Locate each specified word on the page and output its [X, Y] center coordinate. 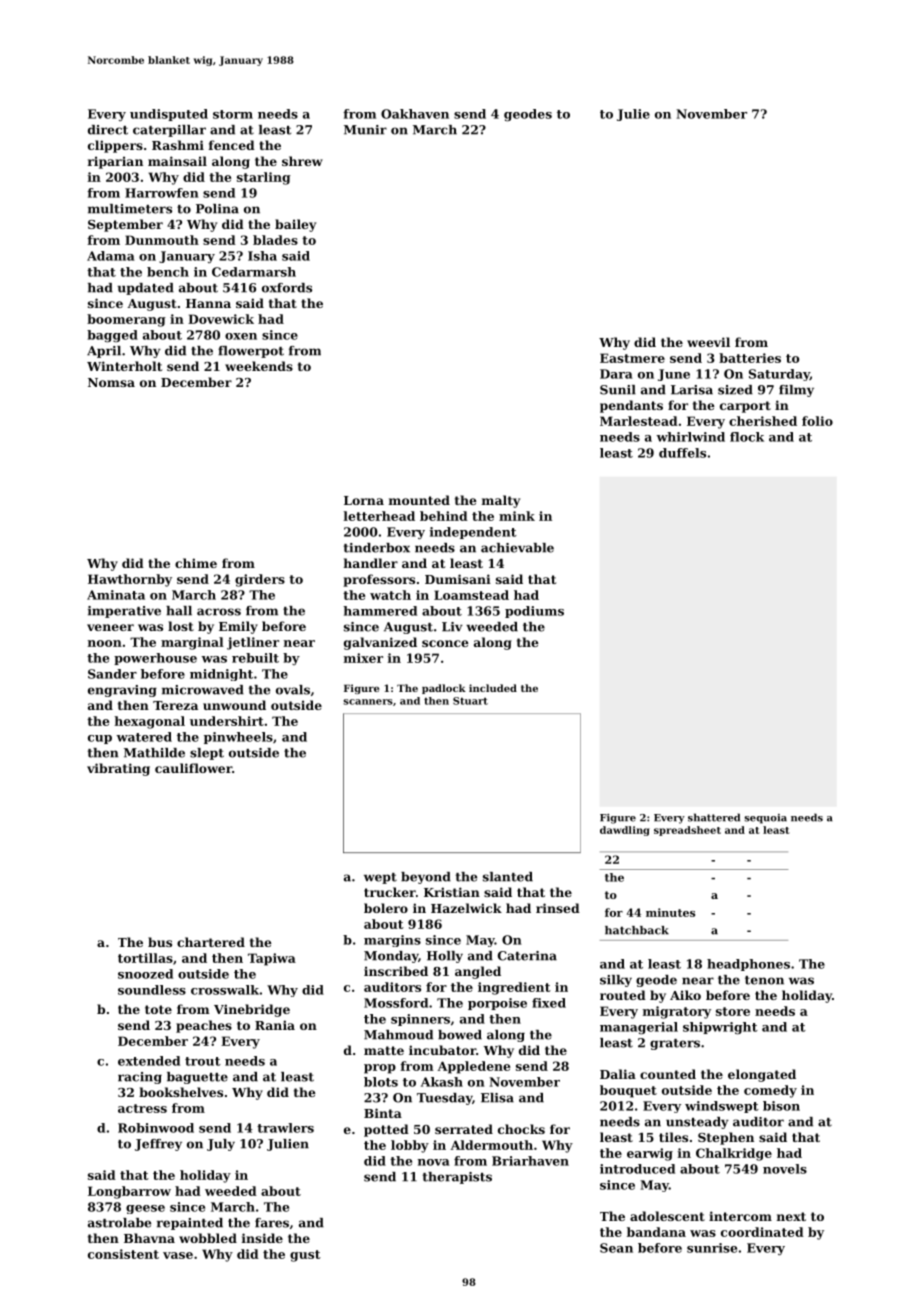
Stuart [470, 701]
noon [105, 643]
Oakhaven [415, 114]
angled [478, 972]
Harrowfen [162, 193]
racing [140, 1078]
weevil [708, 342]
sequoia [765, 819]
